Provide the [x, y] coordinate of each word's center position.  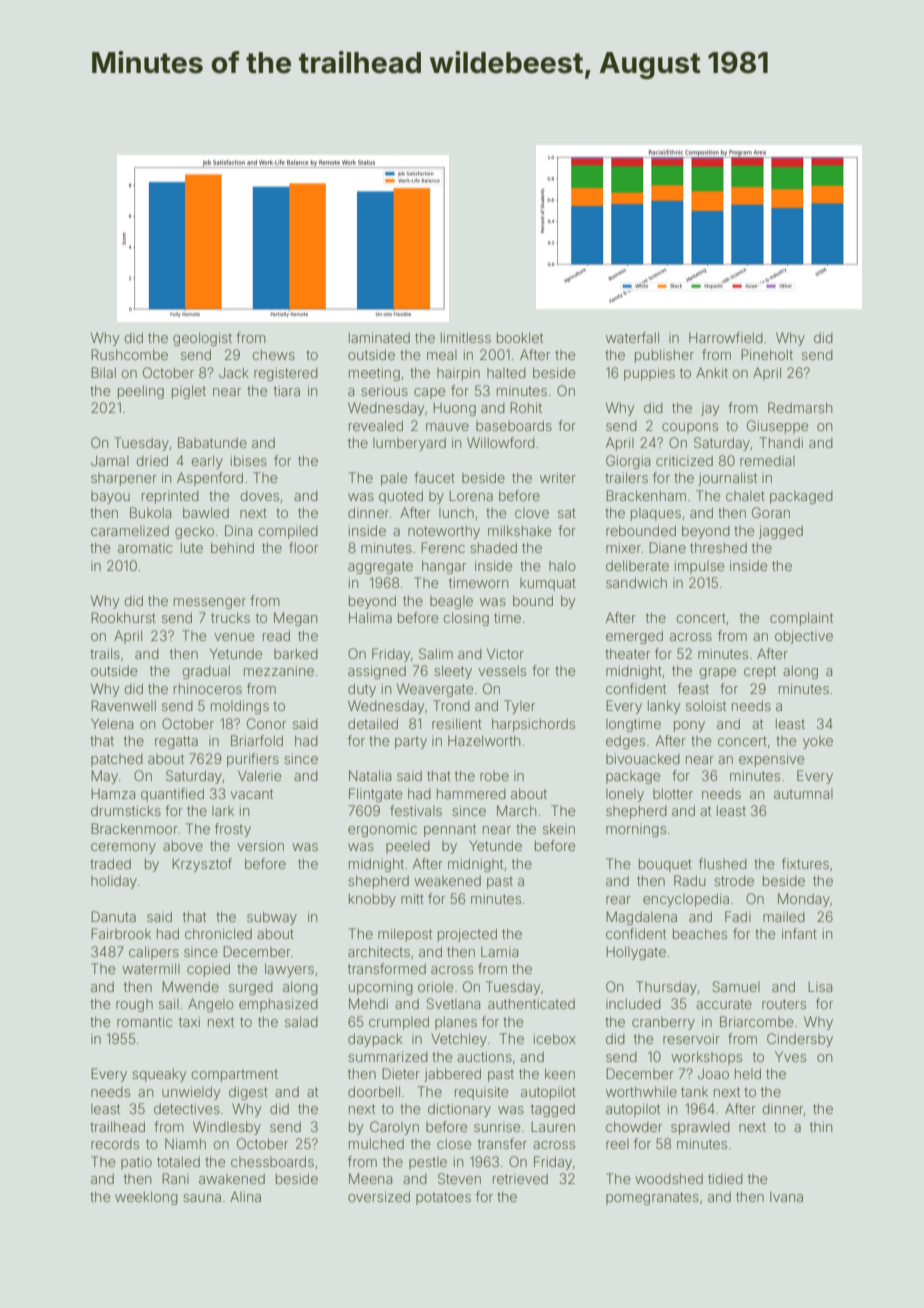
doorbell [374, 1091]
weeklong [146, 1198]
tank [694, 1092]
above [183, 846]
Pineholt [767, 354]
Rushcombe [129, 354]
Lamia [499, 952]
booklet [520, 337]
